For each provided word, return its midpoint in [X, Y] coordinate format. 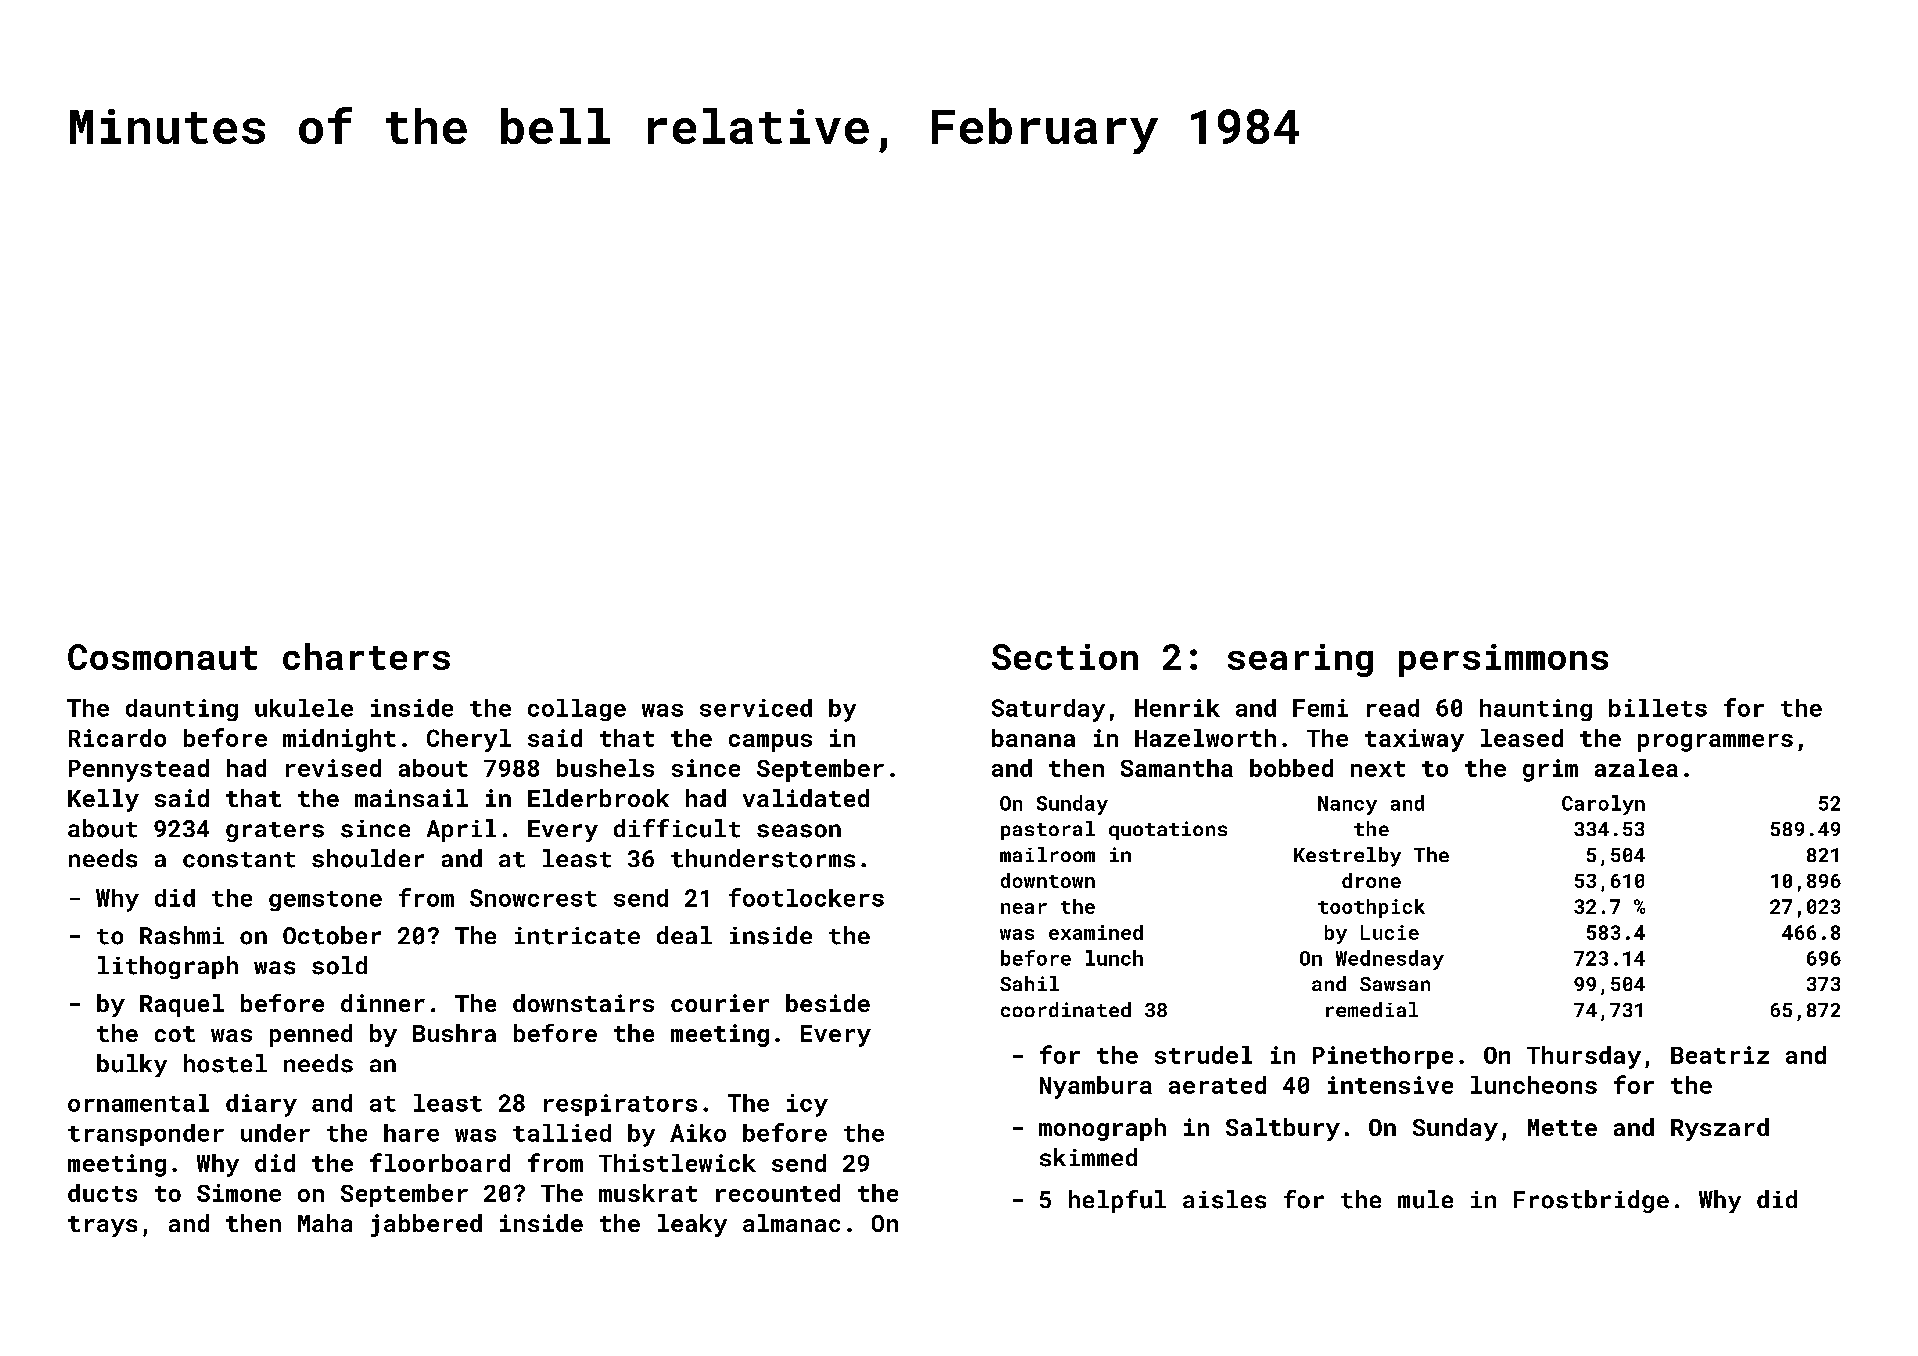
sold [339, 965]
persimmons [1503, 660]
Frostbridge [1591, 1201]
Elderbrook [598, 798]
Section [1065, 657]
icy [807, 1105]
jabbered [426, 1225]
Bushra [454, 1033]
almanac [791, 1223]
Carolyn [1603, 805]
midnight [339, 740]
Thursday [1584, 1057]
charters [366, 656]
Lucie [1390, 932]
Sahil [1029, 983]
